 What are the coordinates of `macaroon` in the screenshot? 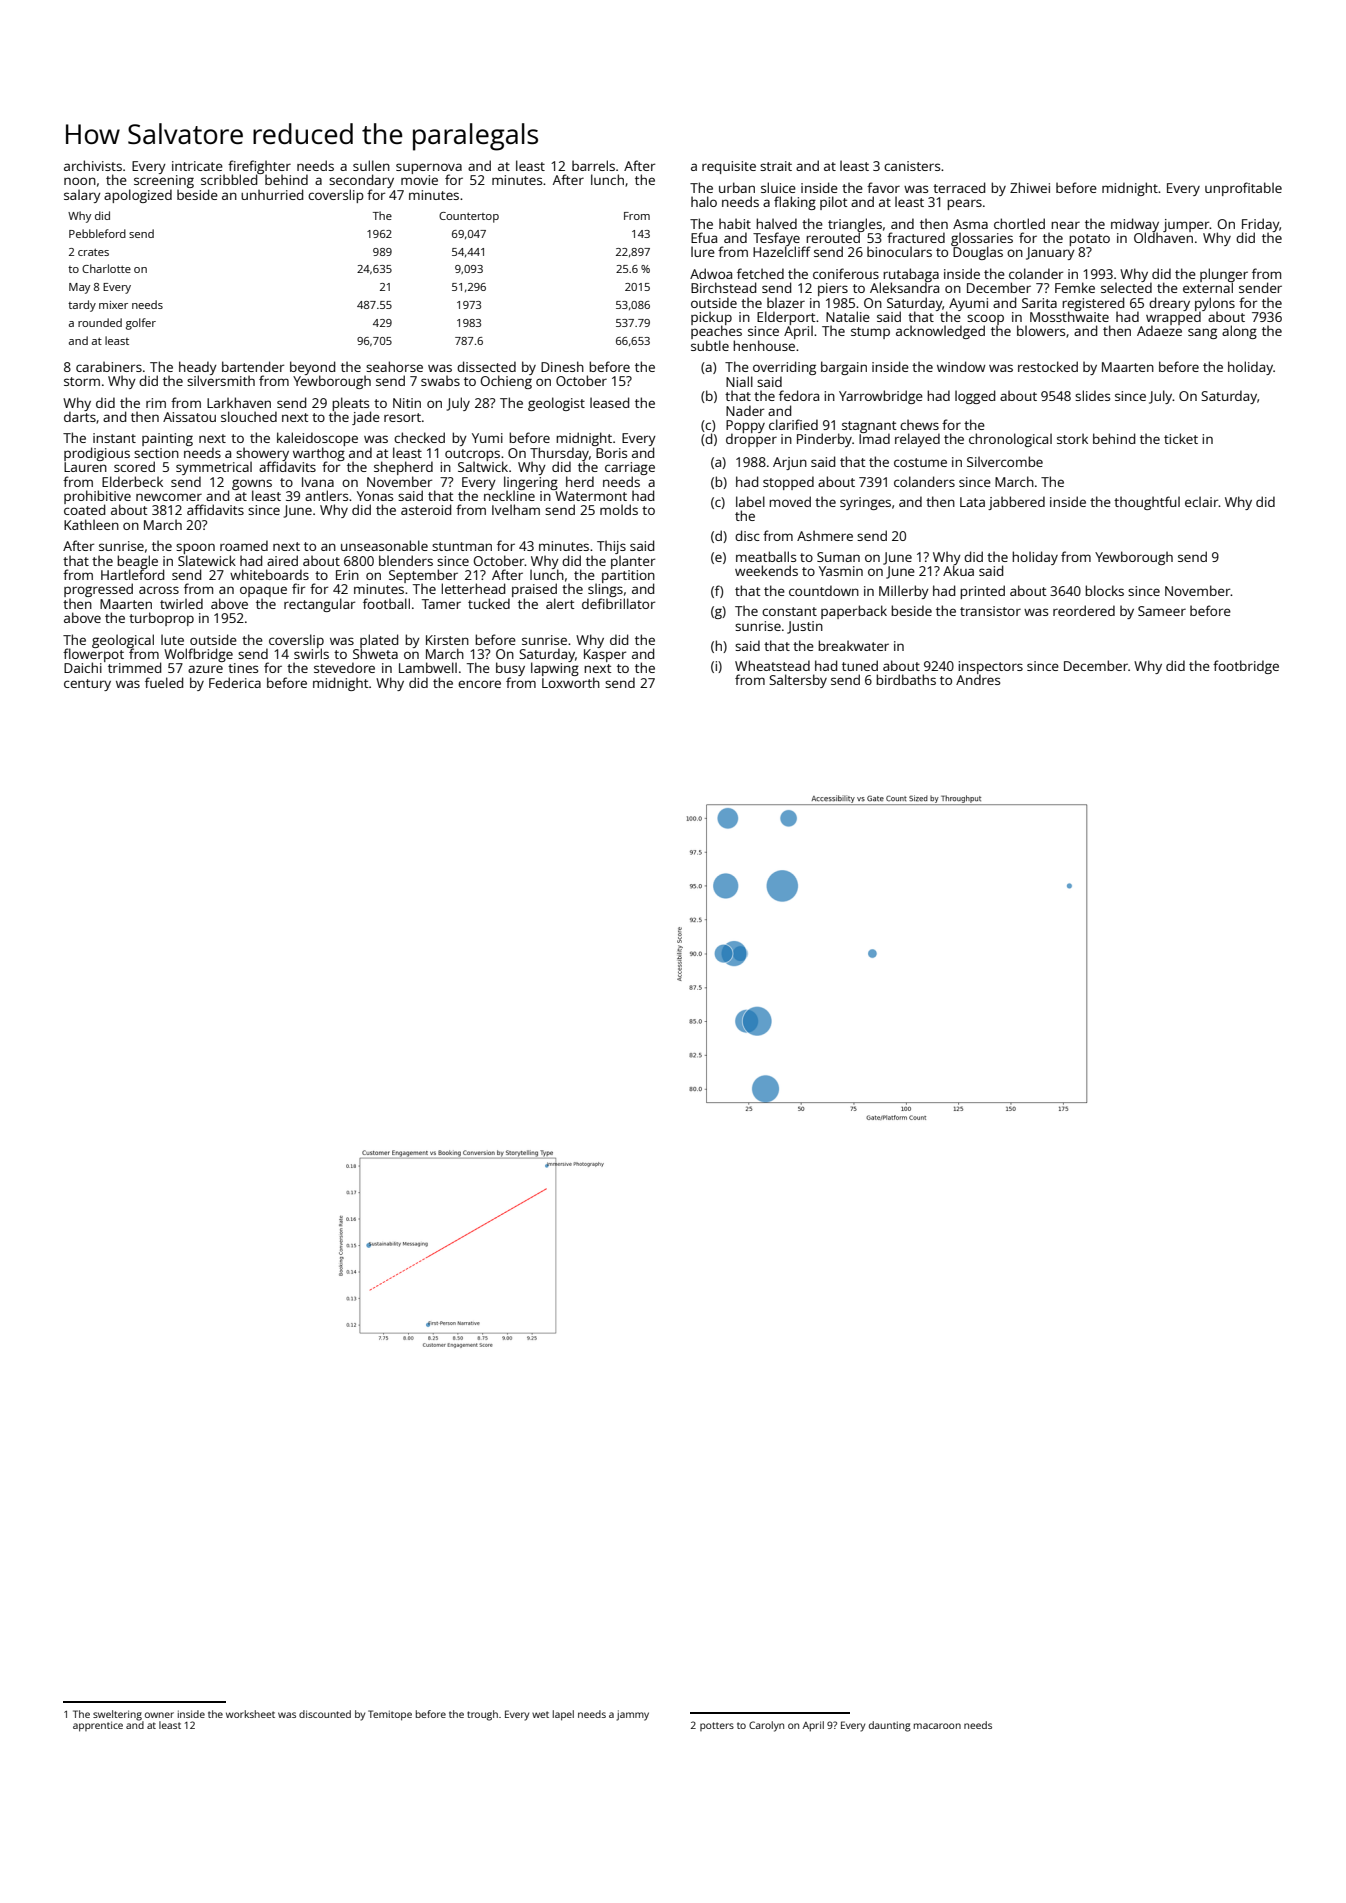 It's located at (937, 1726).
